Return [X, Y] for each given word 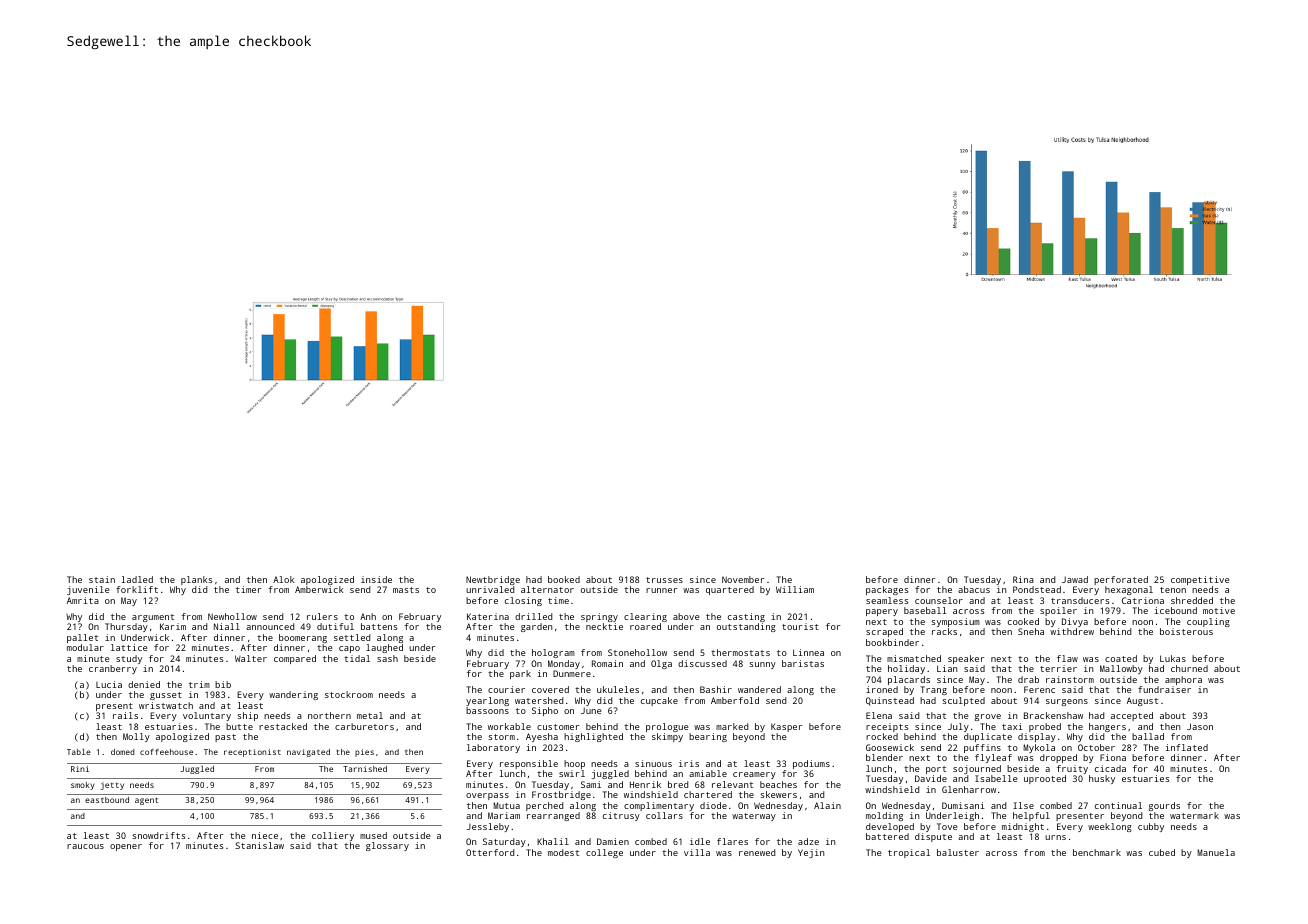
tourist [800, 626]
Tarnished [365, 769]
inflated [1187, 747]
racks [944, 631]
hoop [574, 764]
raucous [85, 846]
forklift [137, 589]
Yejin [811, 853]
